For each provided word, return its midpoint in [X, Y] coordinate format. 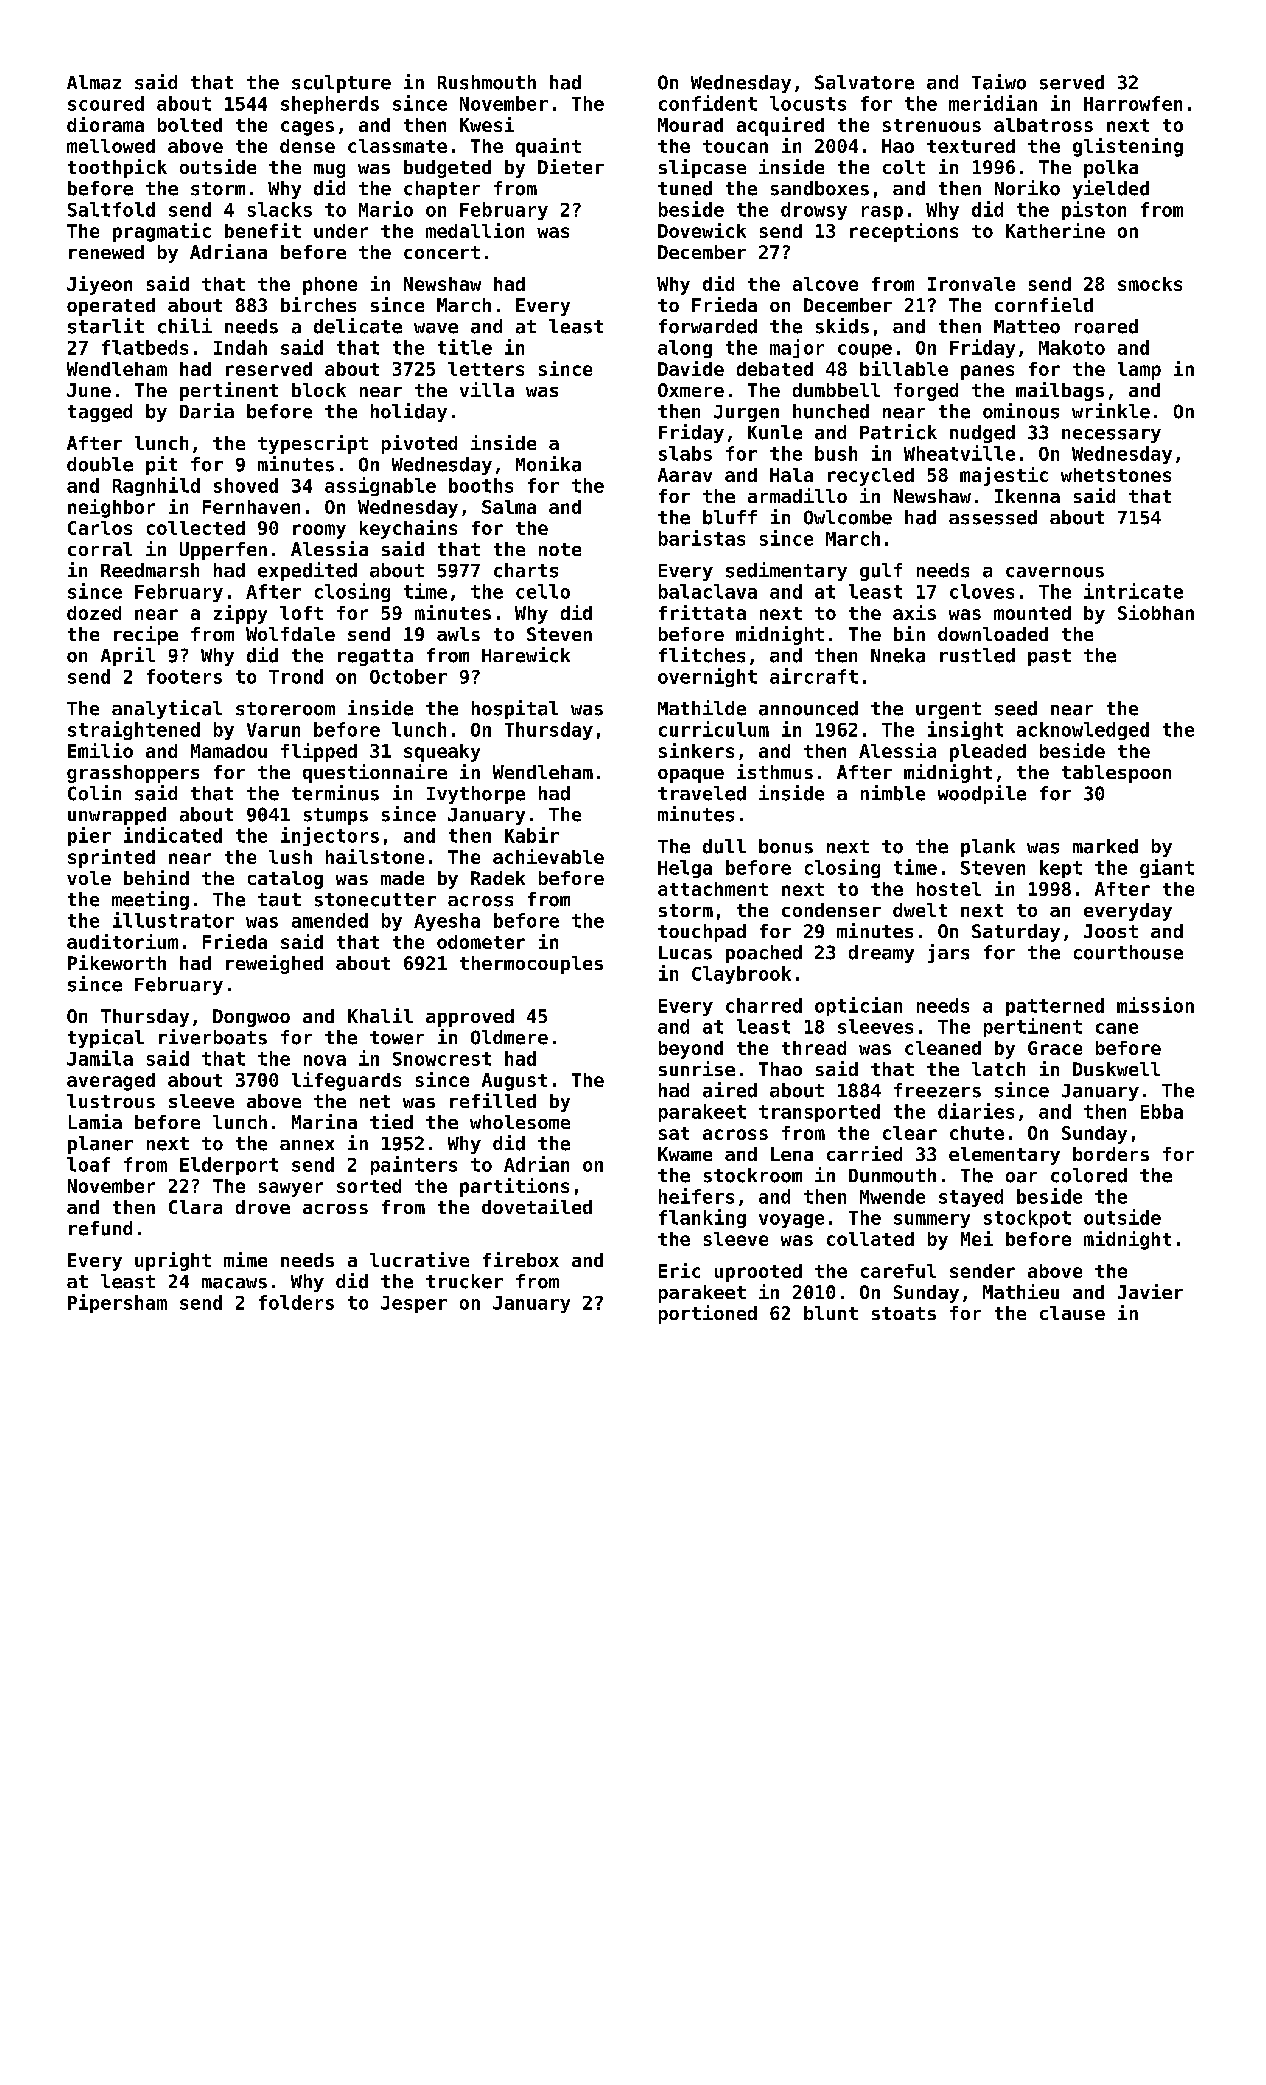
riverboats [213, 1037]
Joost [1111, 931]
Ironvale [971, 284]
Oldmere [509, 1037]
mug [329, 171]
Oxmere [691, 390]
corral [100, 549]
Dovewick [702, 230]
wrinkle [1111, 411]
